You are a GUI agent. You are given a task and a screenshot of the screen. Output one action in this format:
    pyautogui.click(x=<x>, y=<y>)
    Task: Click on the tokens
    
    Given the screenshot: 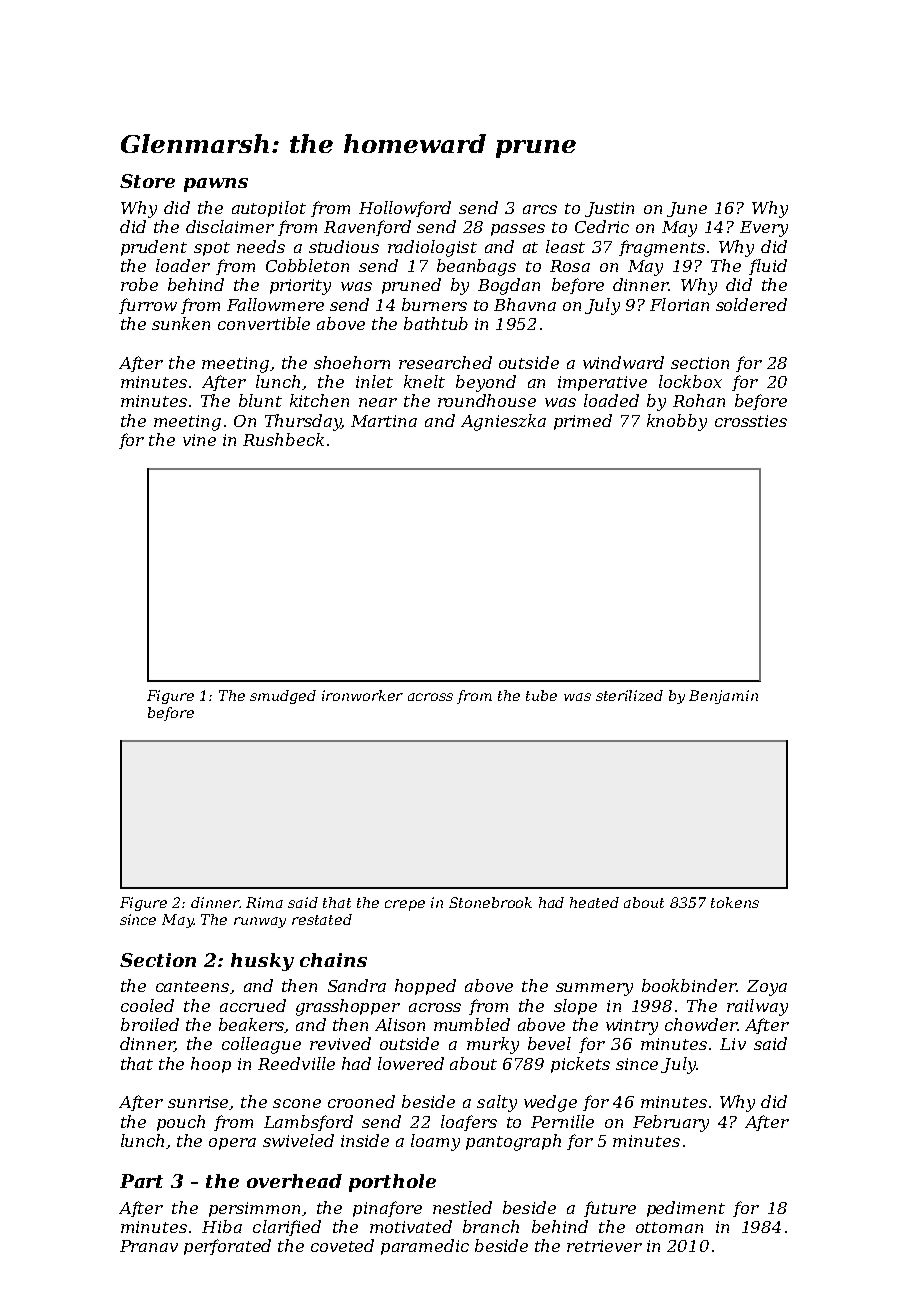 What is the action you would take?
    pyautogui.click(x=735, y=902)
